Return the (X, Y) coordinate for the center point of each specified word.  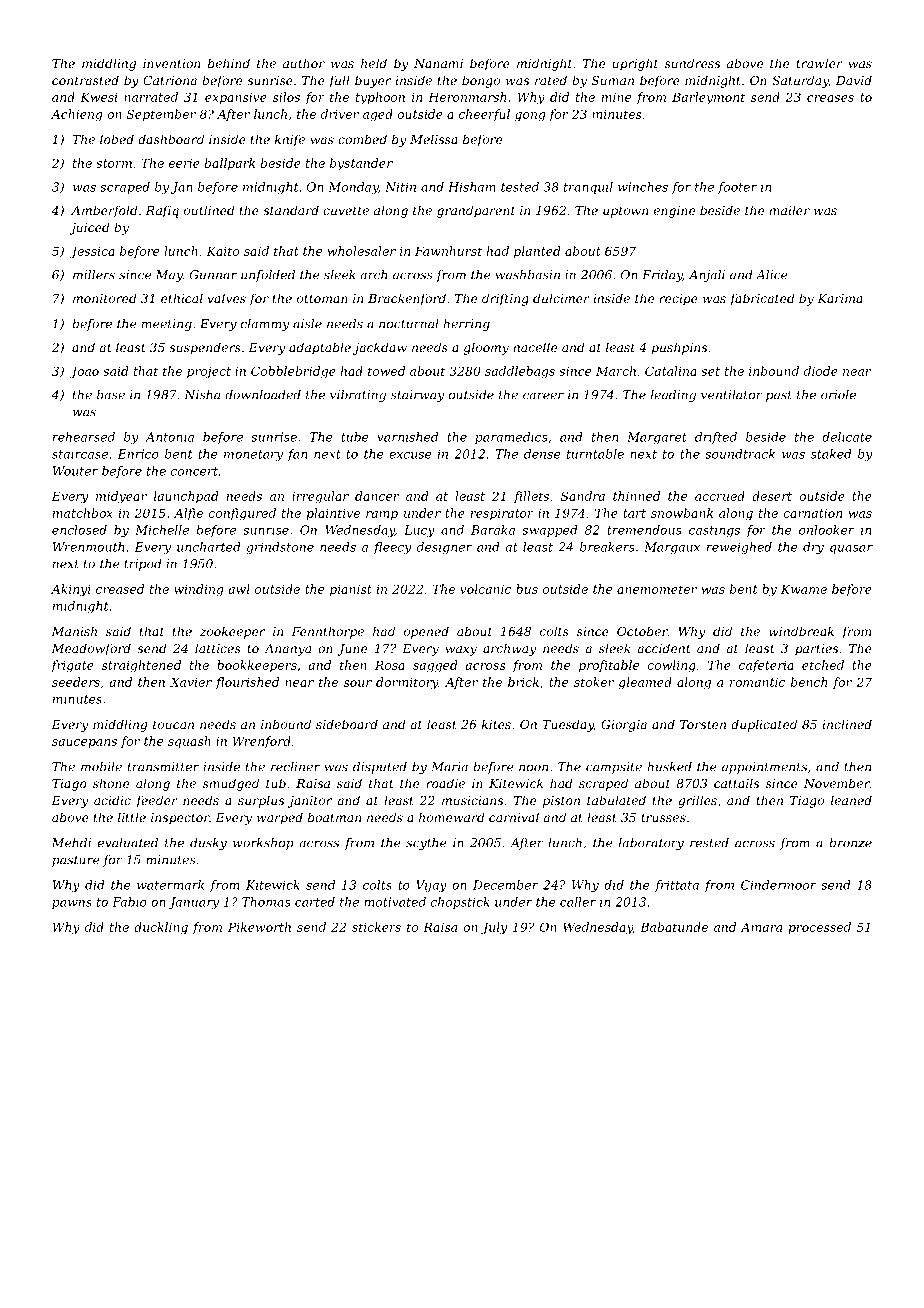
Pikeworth (259, 927)
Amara (761, 927)
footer (737, 188)
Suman (613, 80)
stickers (376, 927)
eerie (184, 163)
